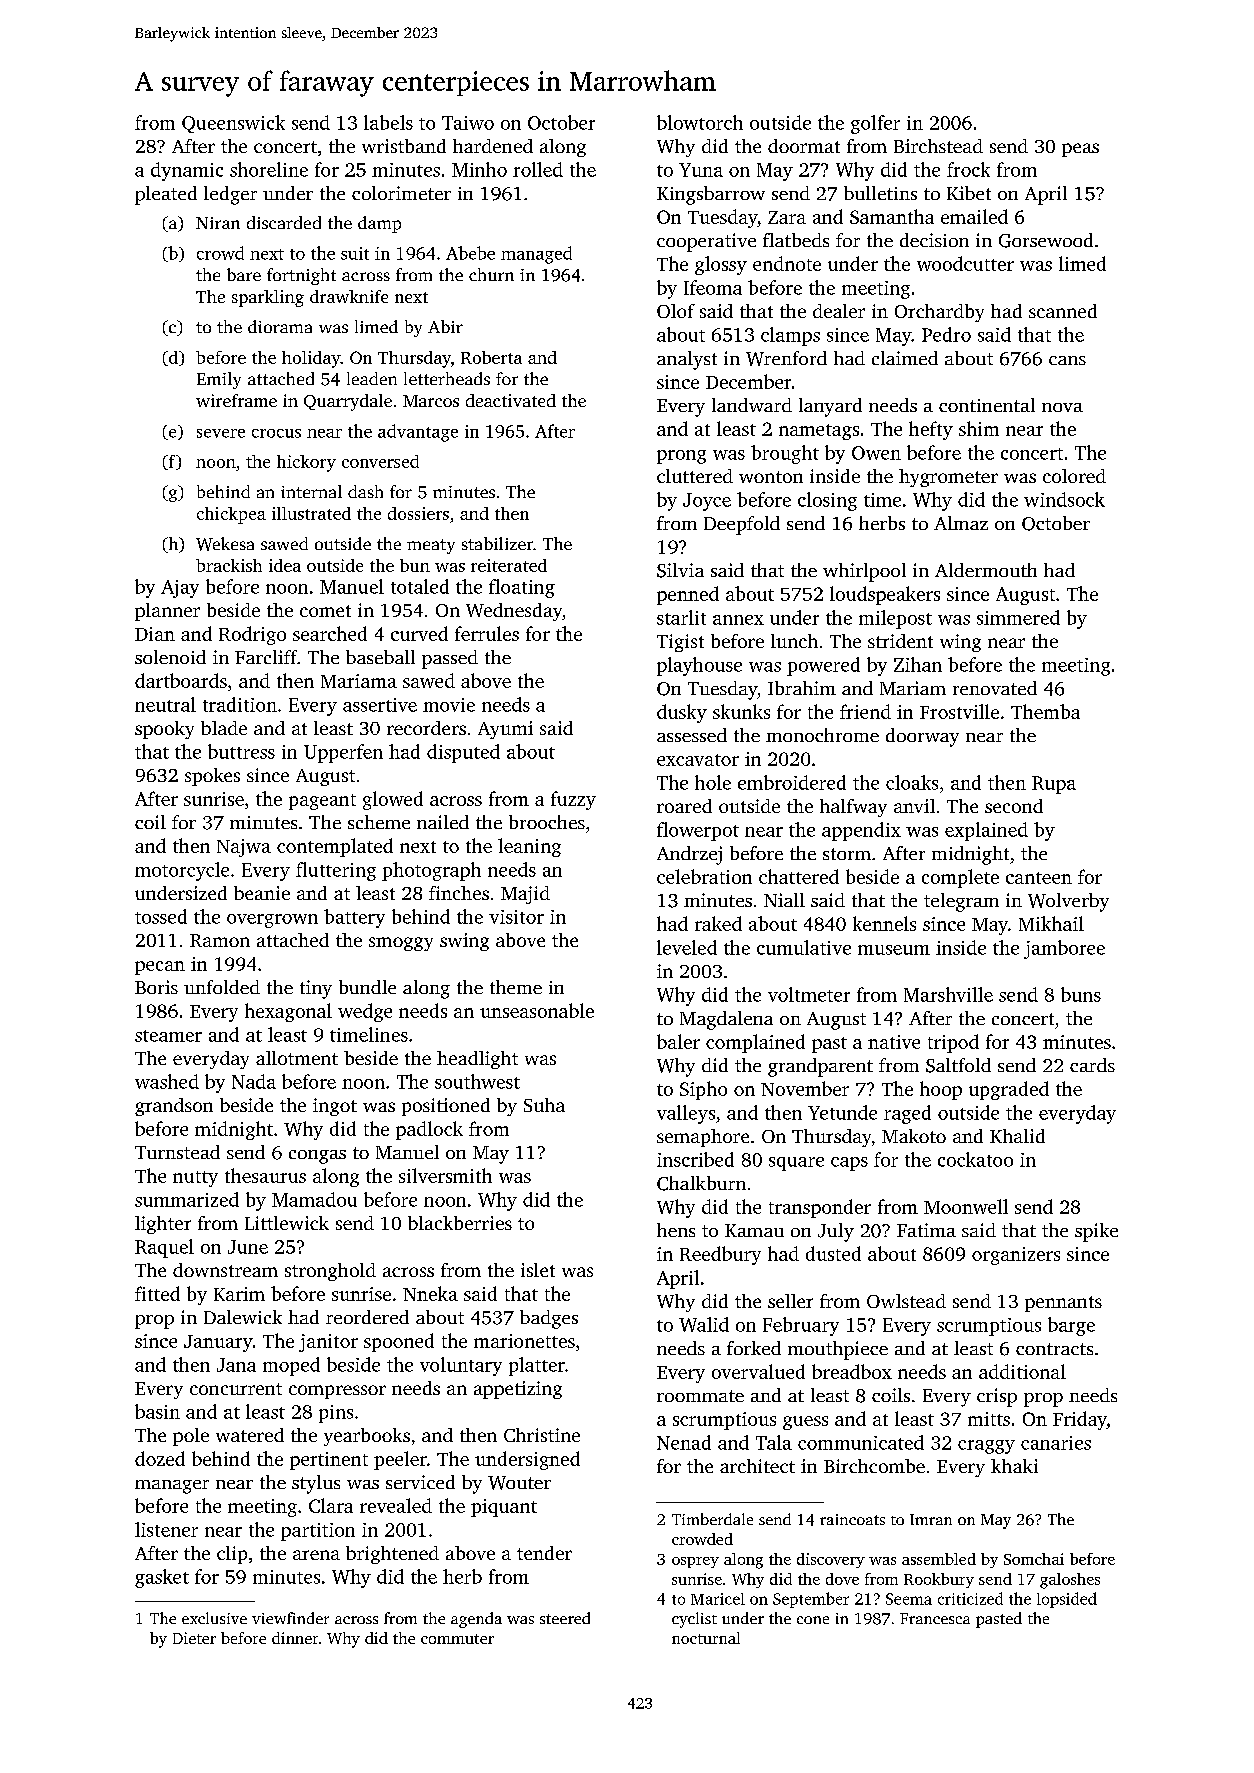 The height and width of the page is (1773, 1254). What do you see at coordinates (529, 847) in the page?
I see `leaning` at bounding box center [529, 847].
